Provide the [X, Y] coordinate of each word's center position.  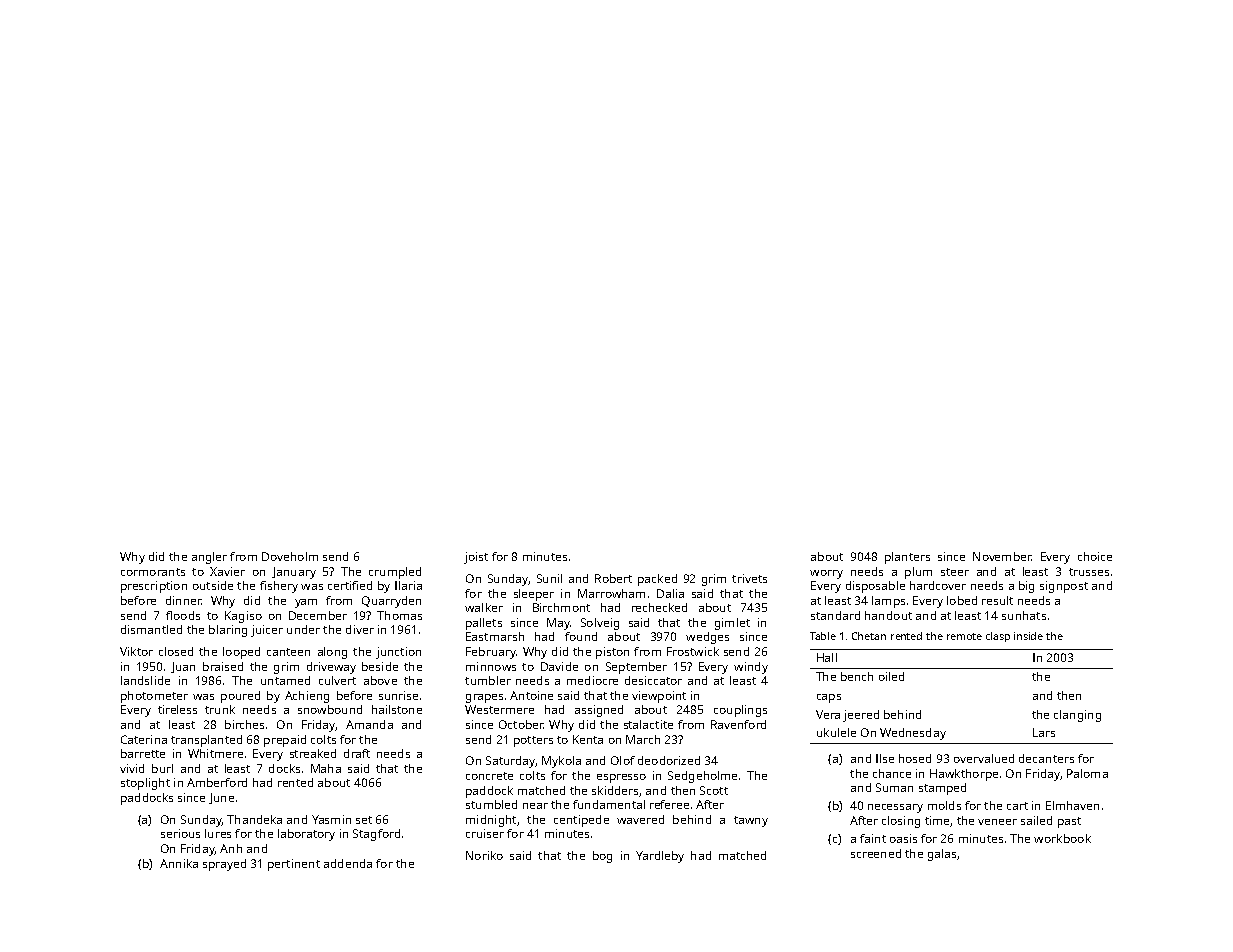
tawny [751, 821]
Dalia [670, 593]
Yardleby [660, 857]
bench [857, 676]
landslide [145, 680]
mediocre [592, 680]
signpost [1064, 587]
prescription [154, 587]
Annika [179, 863]
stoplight [145, 784]
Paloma [1087, 773]
